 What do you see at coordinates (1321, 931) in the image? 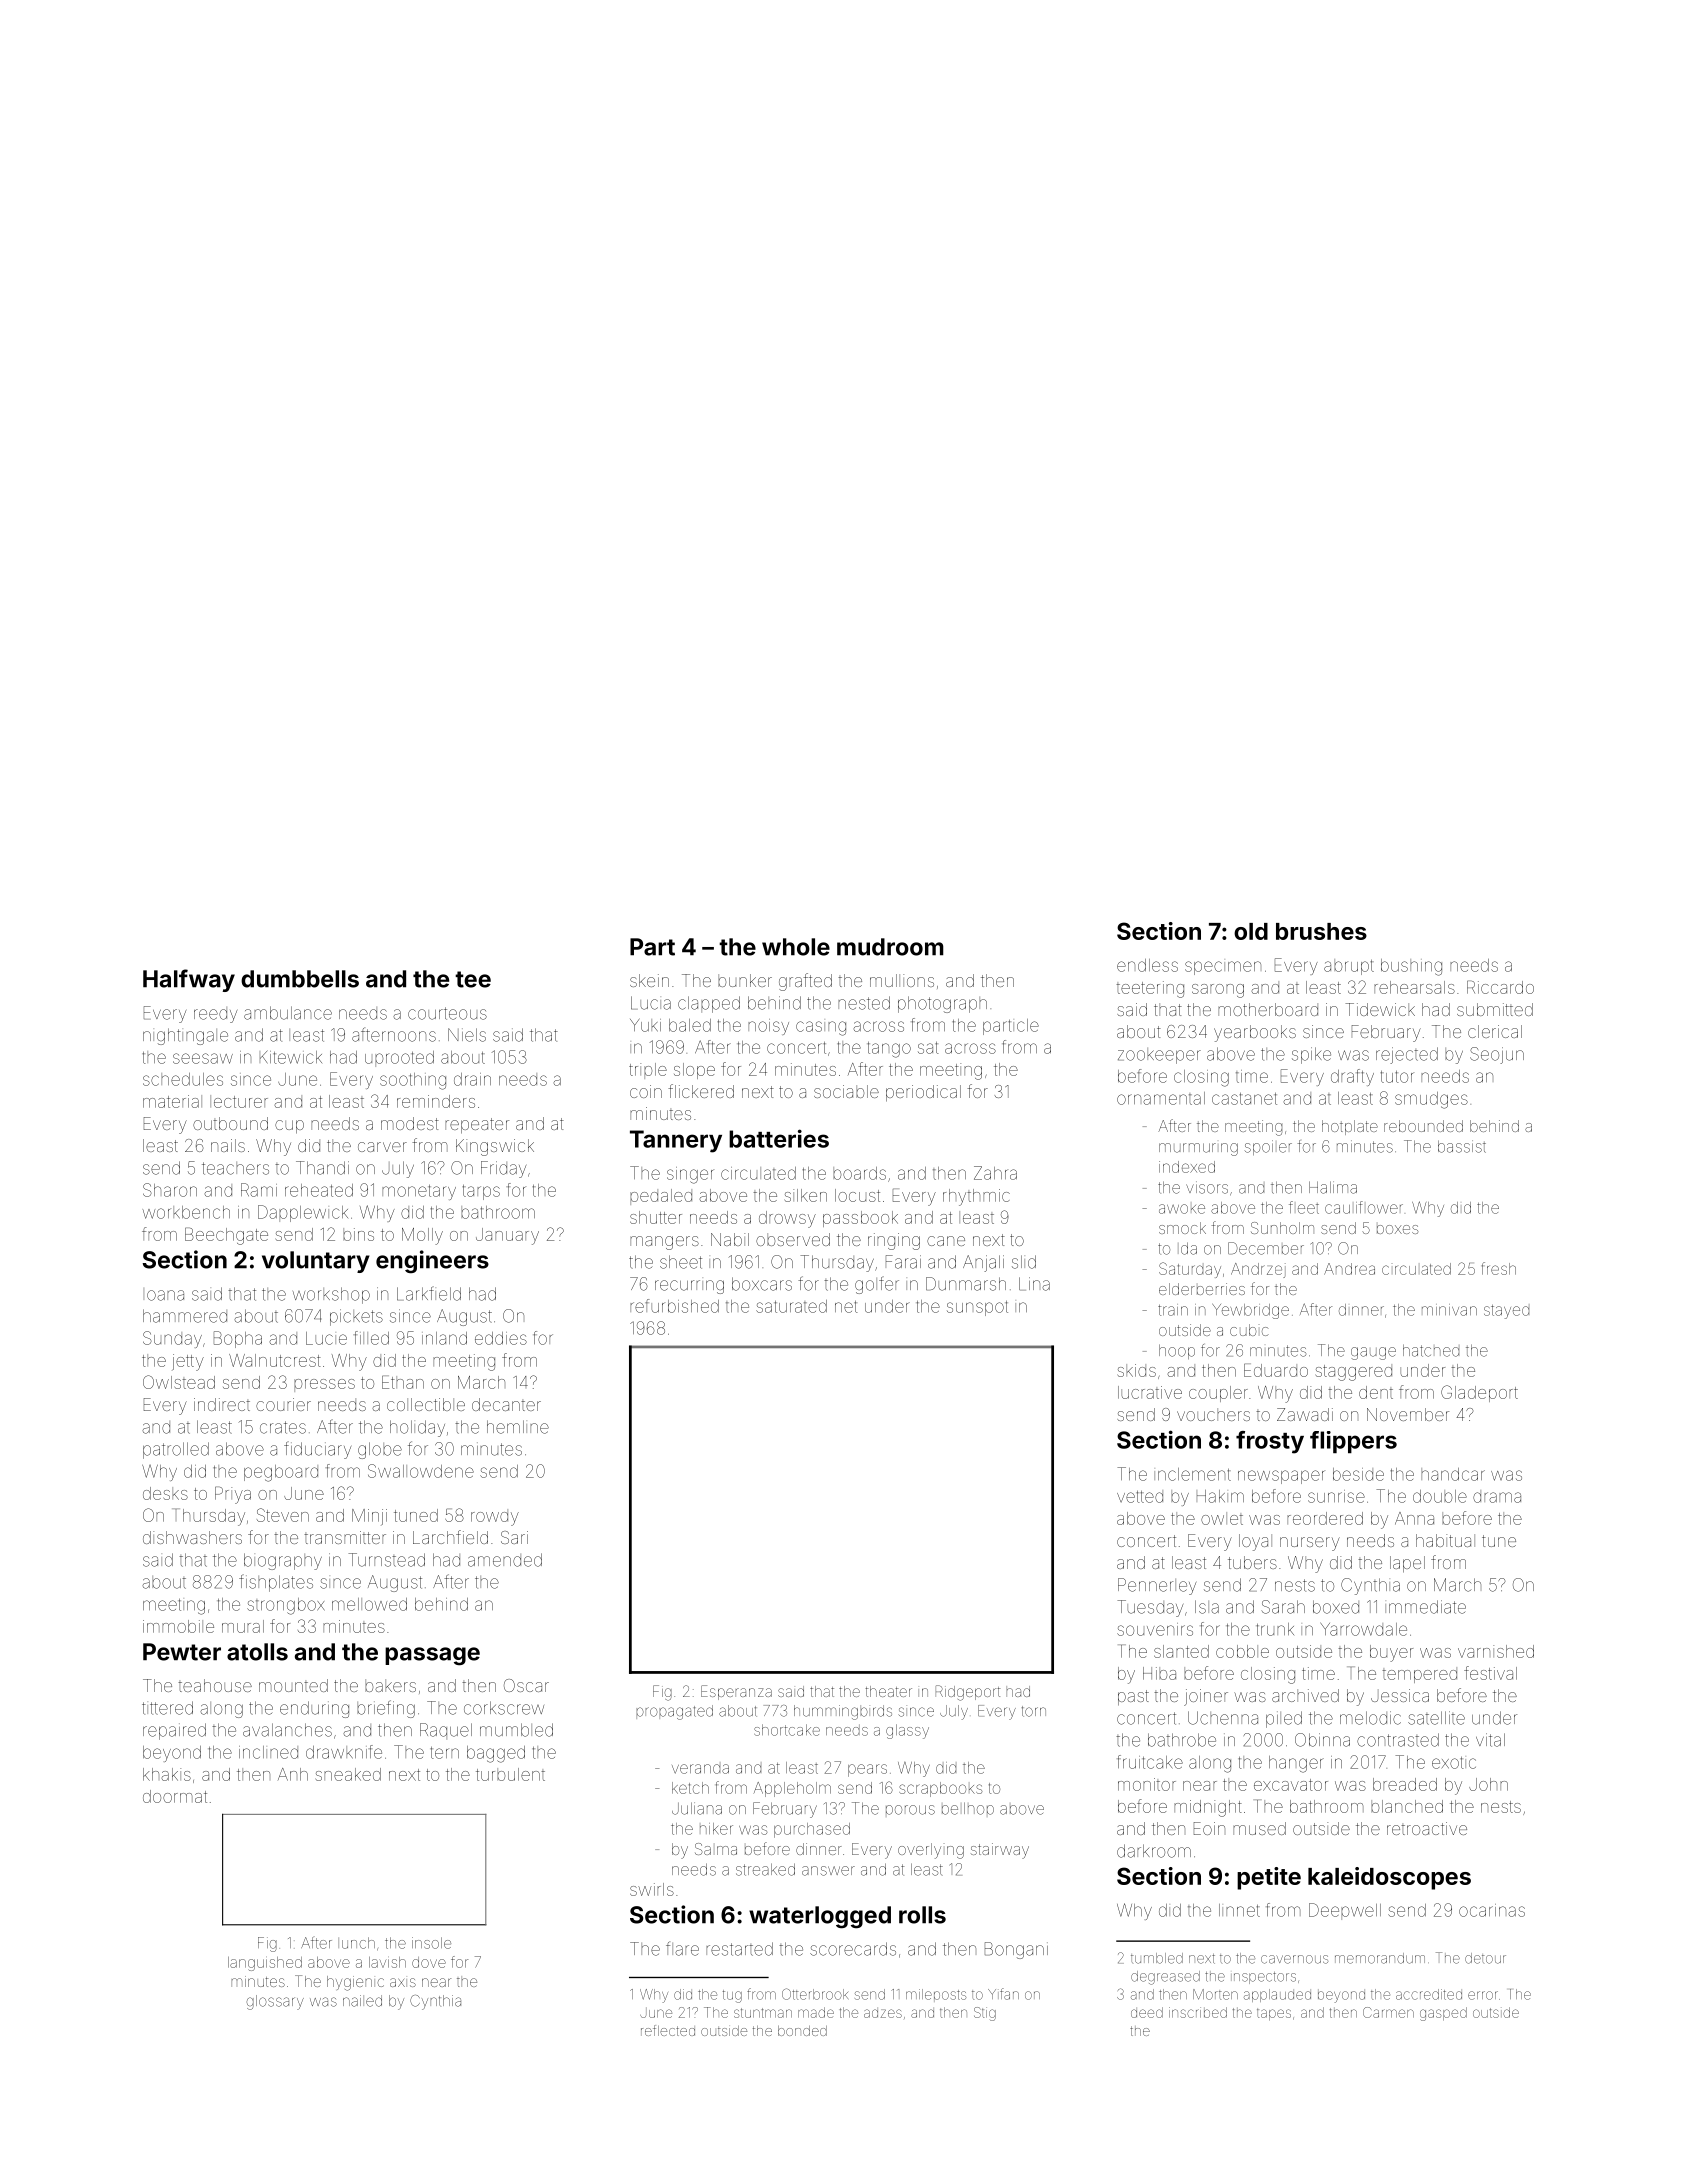
I see `brushes` at bounding box center [1321, 931].
